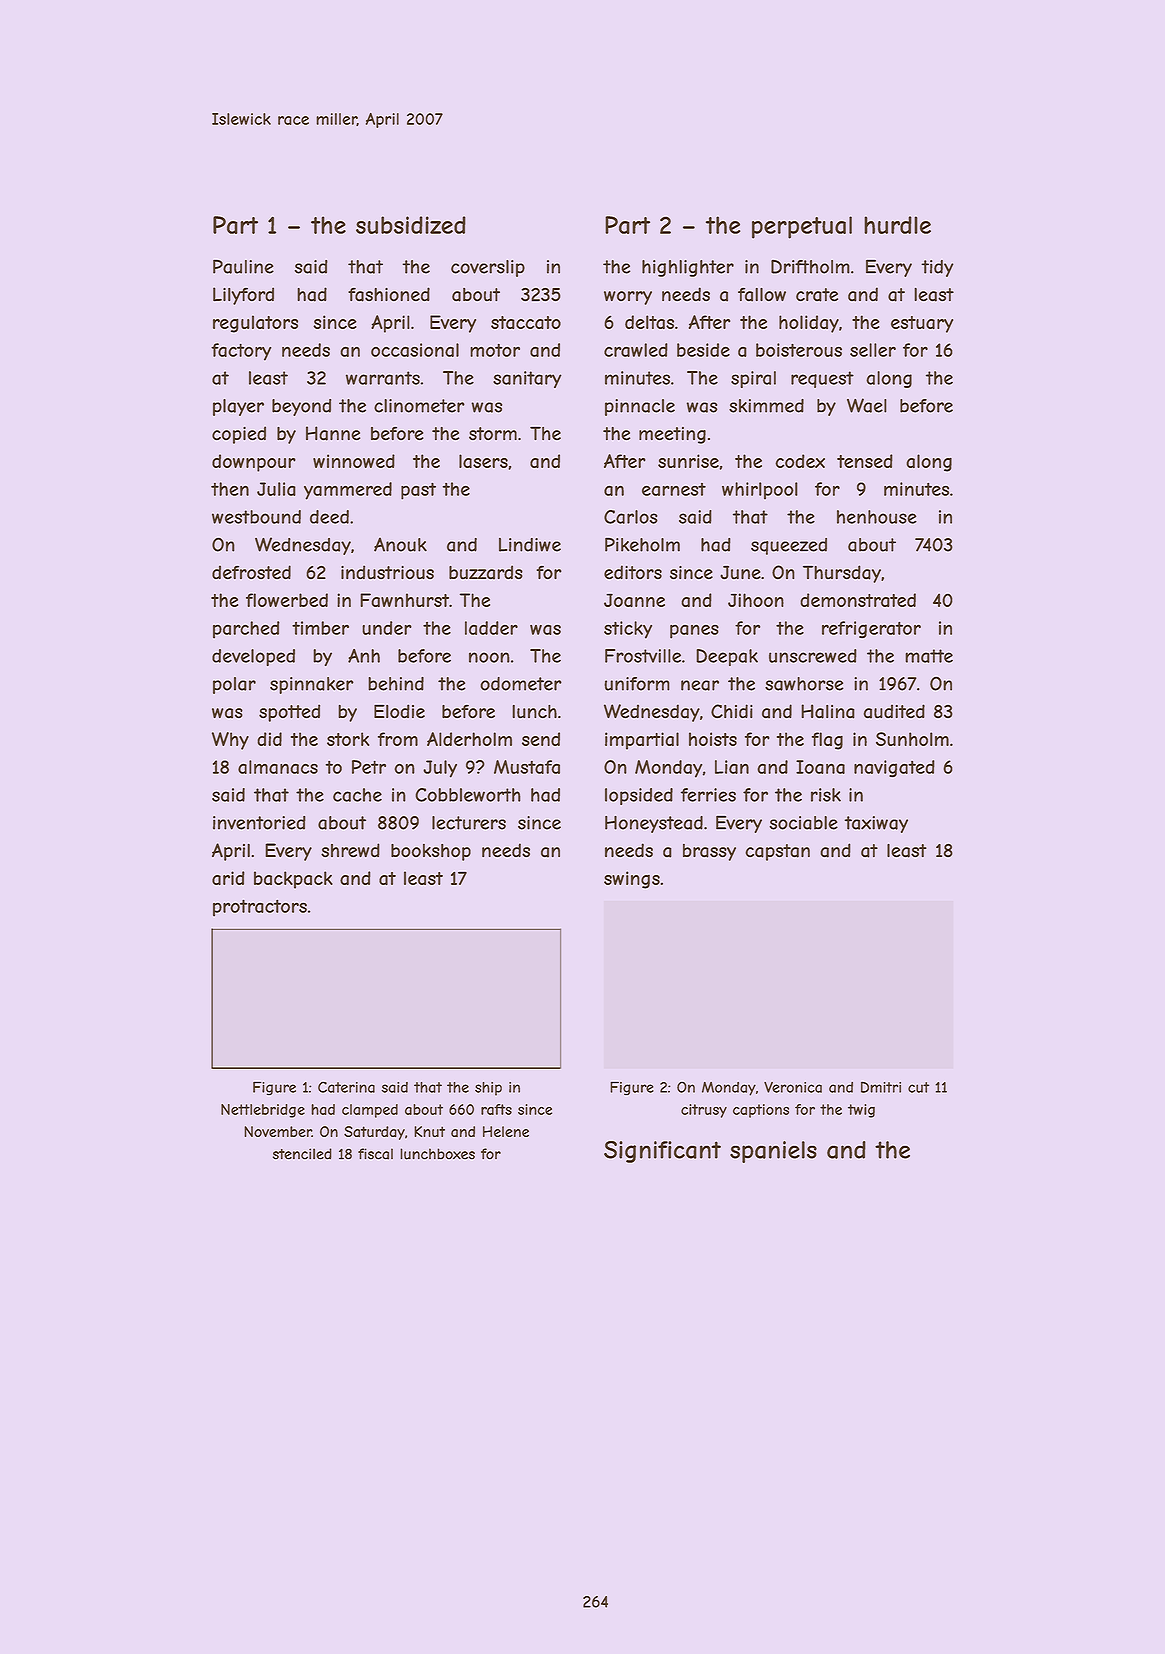 This screenshot has height=1654, width=1165. Describe the element at coordinates (662, 1152) in the screenshot. I see `Significant` at that location.
